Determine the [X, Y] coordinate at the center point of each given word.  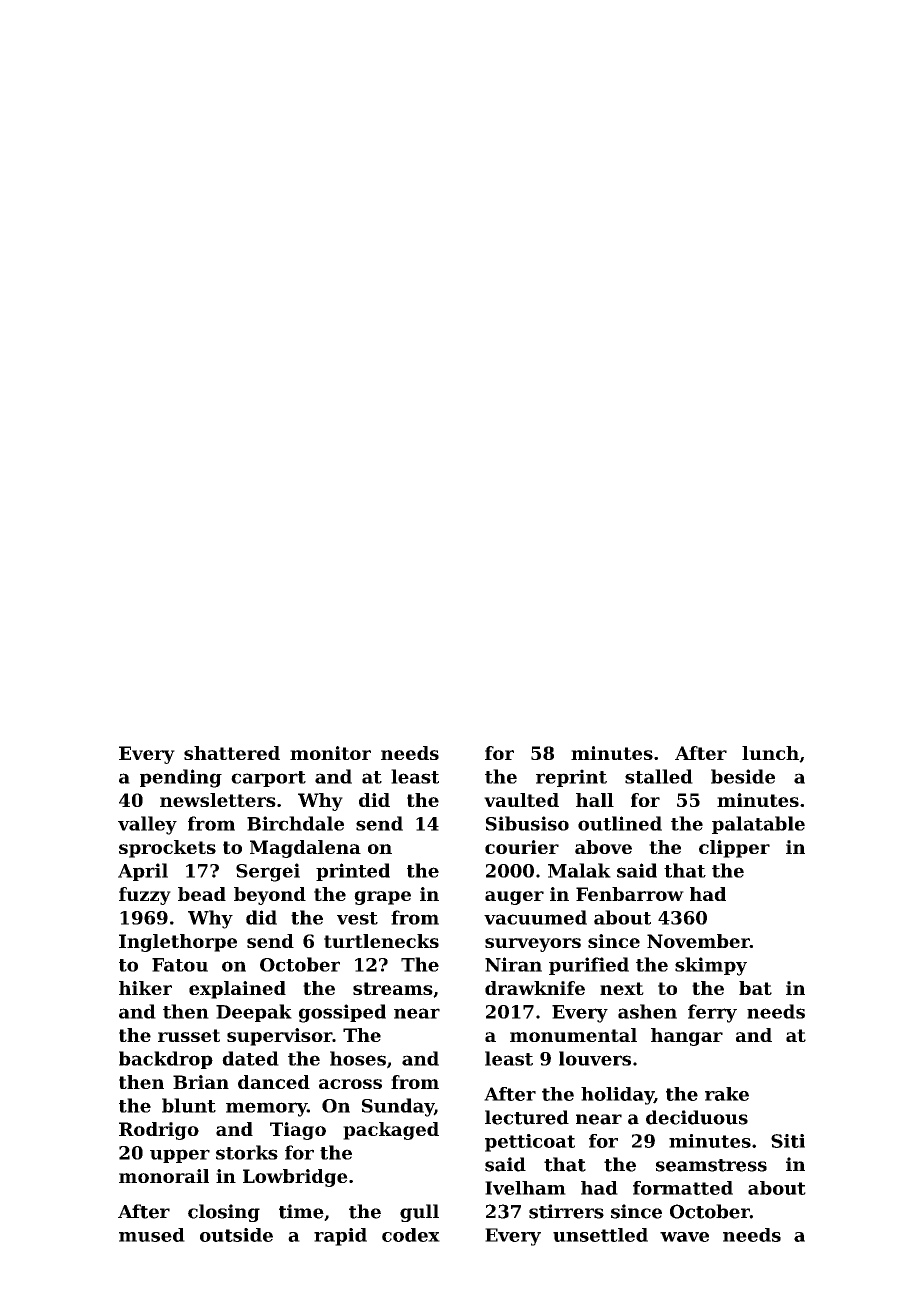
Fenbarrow [630, 894]
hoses [358, 1058]
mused [152, 1235]
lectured [527, 1117]
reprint [571, 778]
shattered [232, 753]
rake [727, 1094]
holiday [617, 1096]
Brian [201, 1082]
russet [189, 1035]
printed [353, 872]
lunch [770, 753]
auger [514, 898]
